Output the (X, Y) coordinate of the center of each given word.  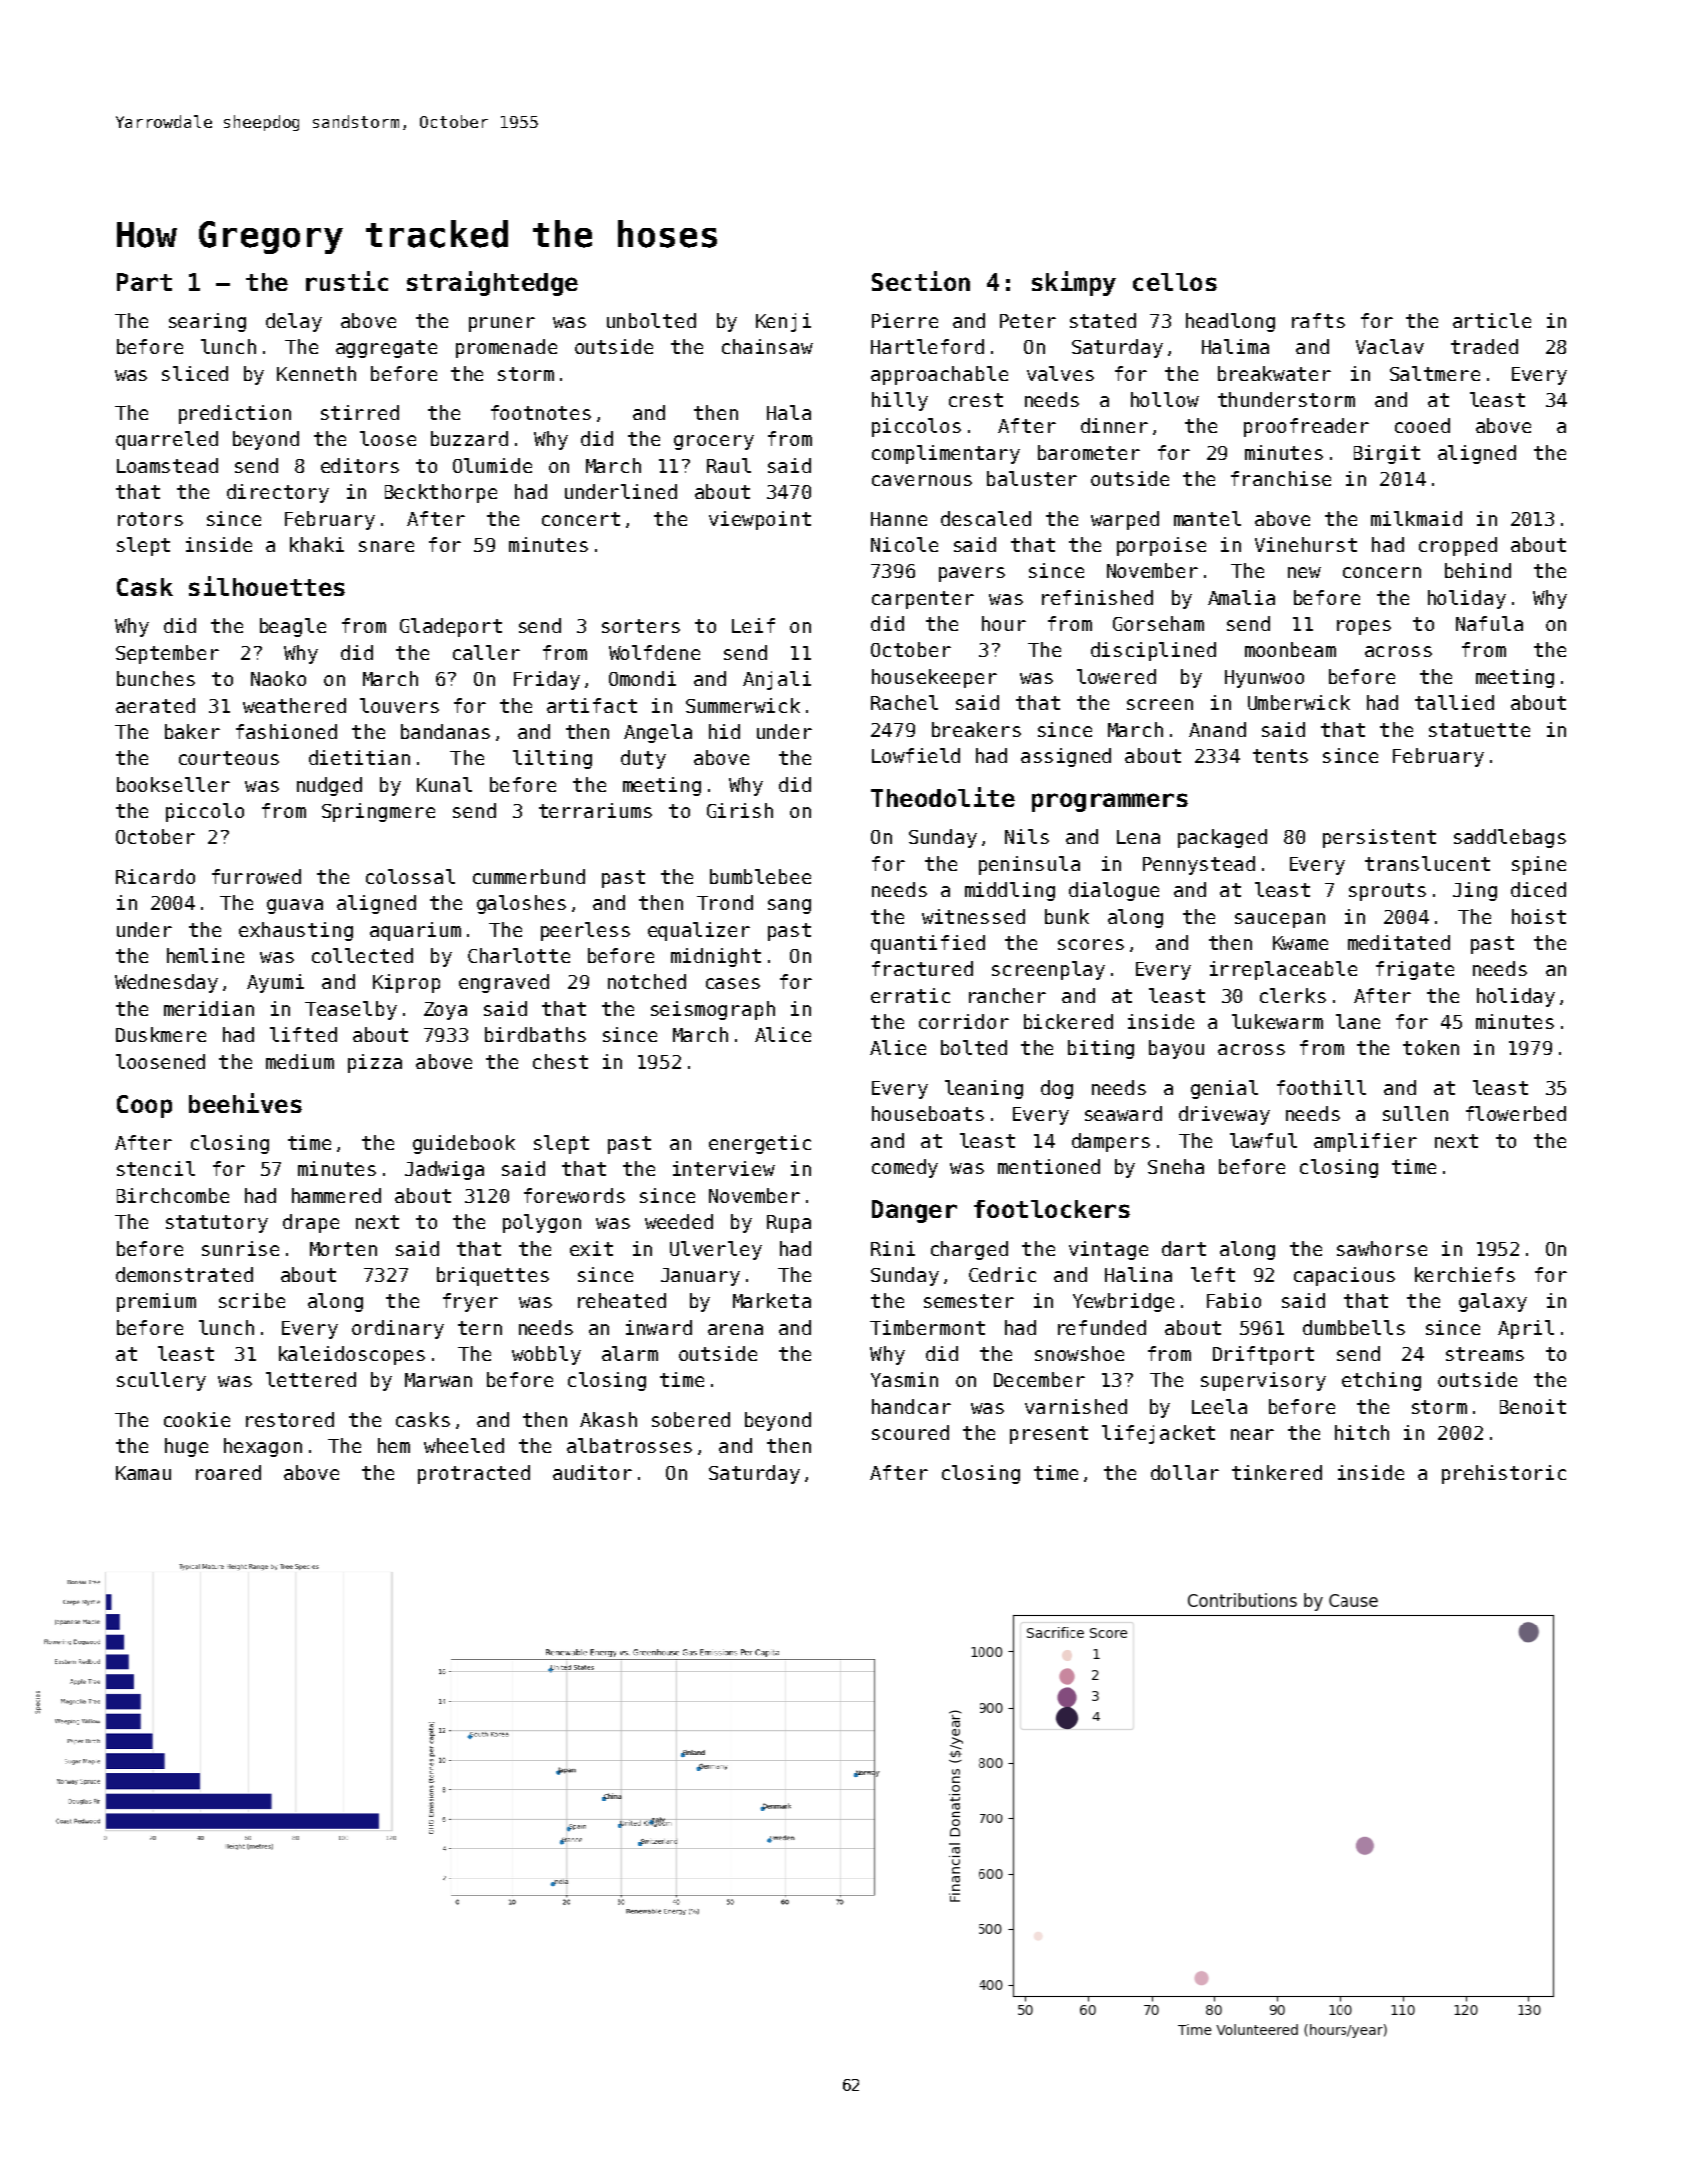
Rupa (789, 1224)
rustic (347, 281)
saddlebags (1510, 838)
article (1492, 320)
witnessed (973, 916)
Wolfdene (654, 652)
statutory (217, 1224)
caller (486, 652)
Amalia (1241, 597)
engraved (504, 983)
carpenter (923, 600)
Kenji (783, 322)
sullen (1415, 1113)
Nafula (1489, 623)
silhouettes (267, 586)
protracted (474, 1474)
